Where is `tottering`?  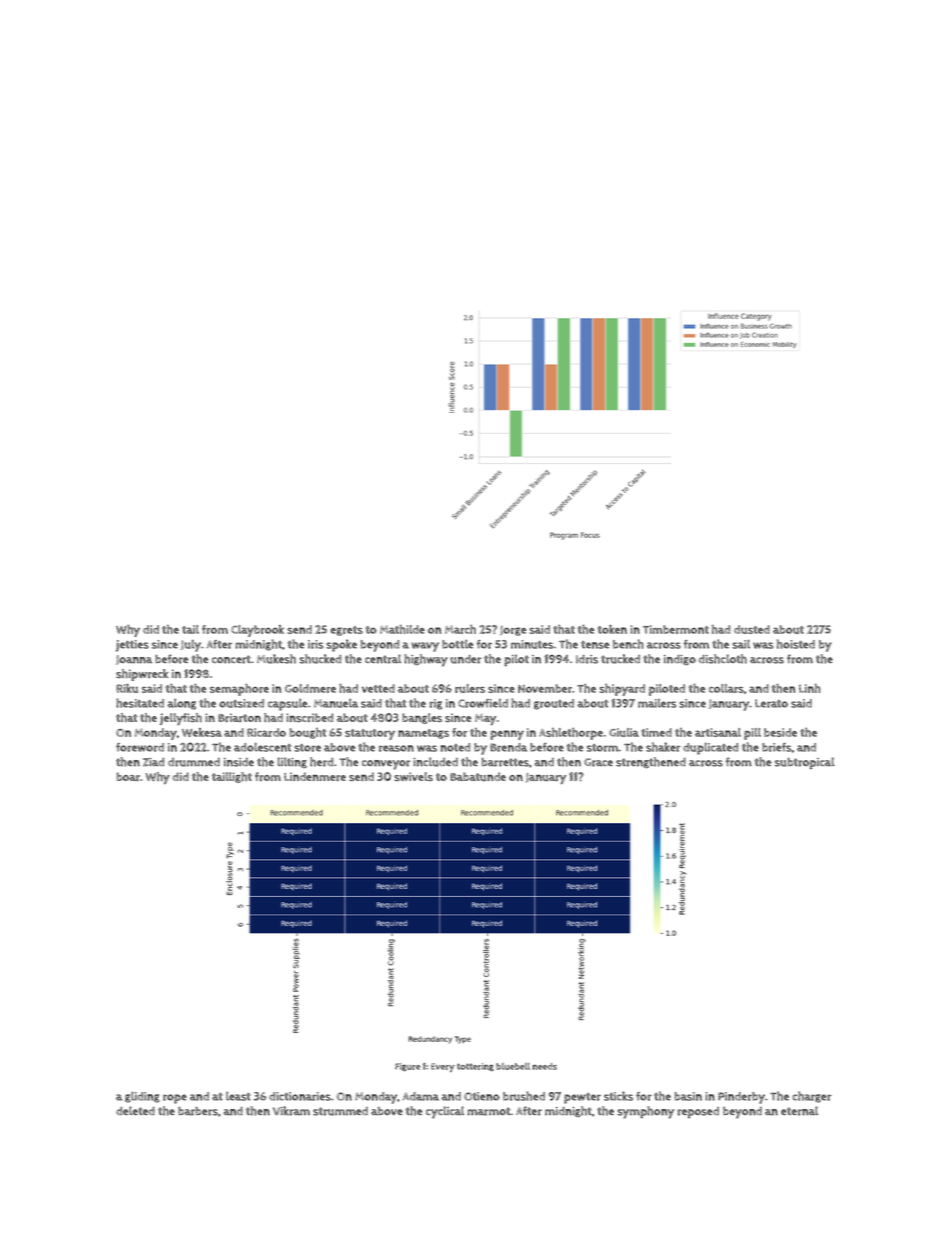
tottering is located at coordinates (475, 1067).
